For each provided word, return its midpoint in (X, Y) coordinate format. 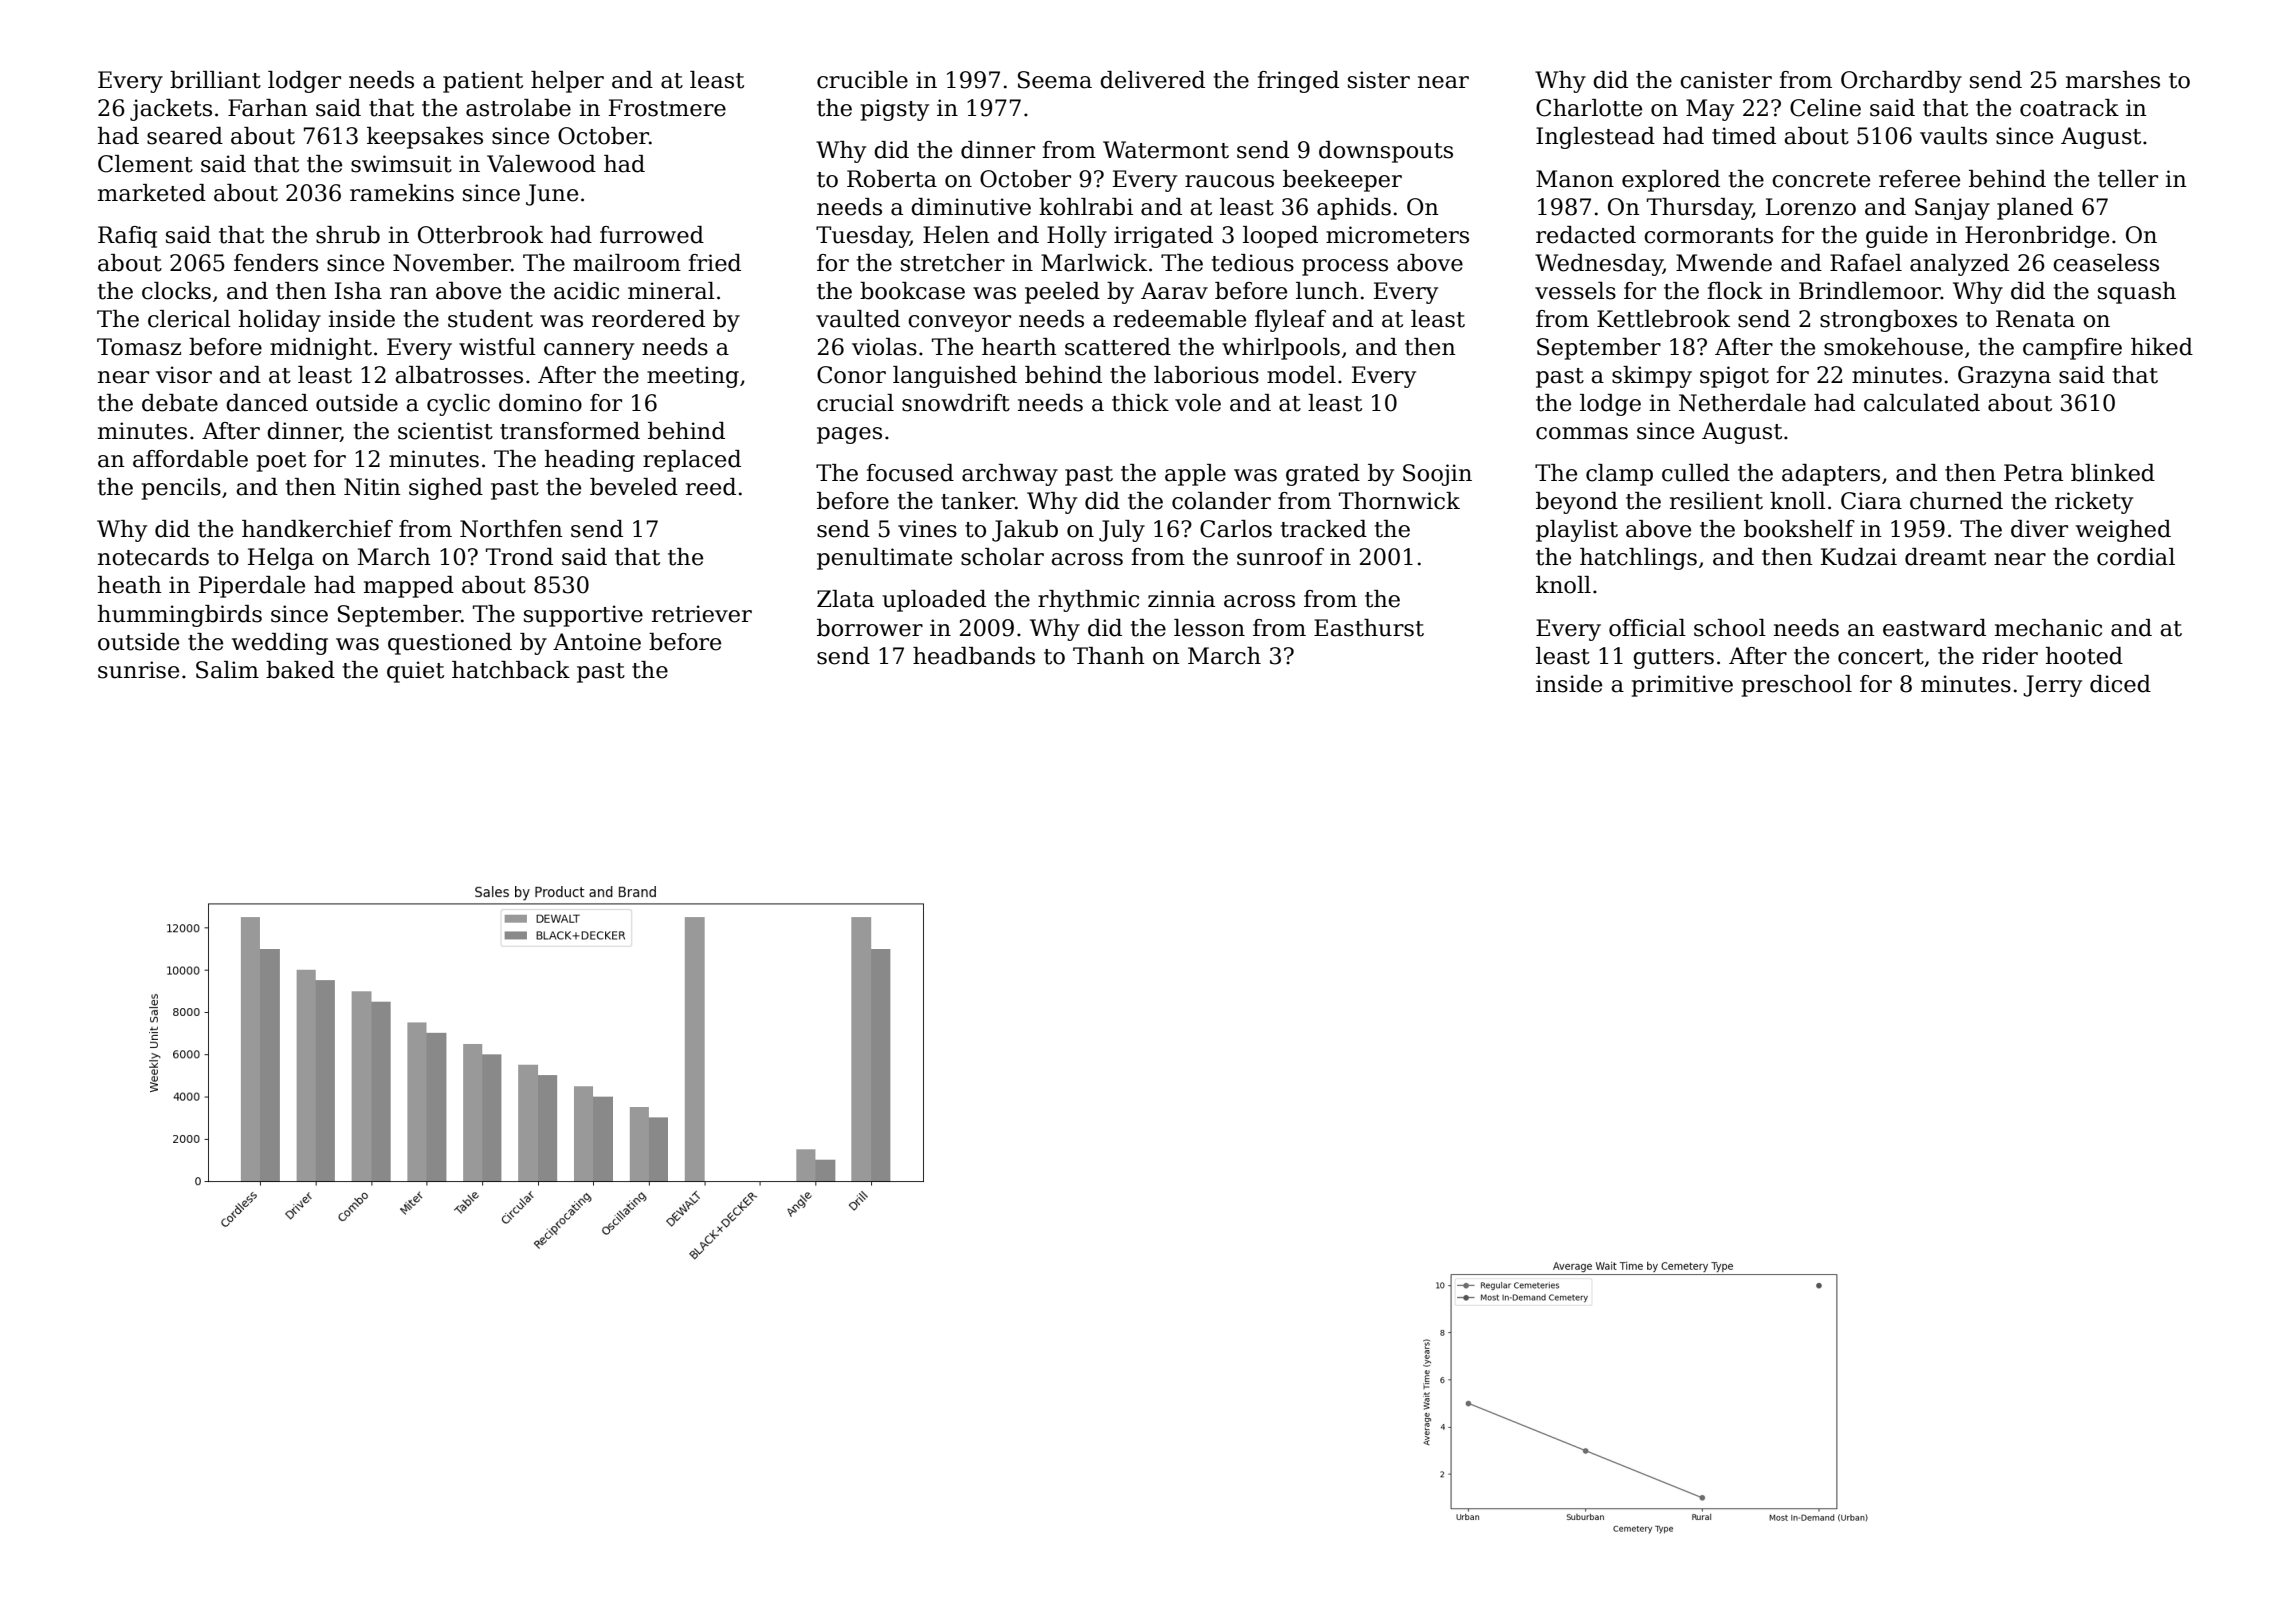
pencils (181, 489)
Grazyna (2004, 377)
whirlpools (1281, 349)
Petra (2033, 473)
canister (1726, 80)
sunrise (138, 670)
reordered (648, 319)
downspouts (1386, 152)
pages (849, 435)
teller (2128, 179)
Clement (145, 164)
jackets (171, 110)
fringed (1298, 82)
